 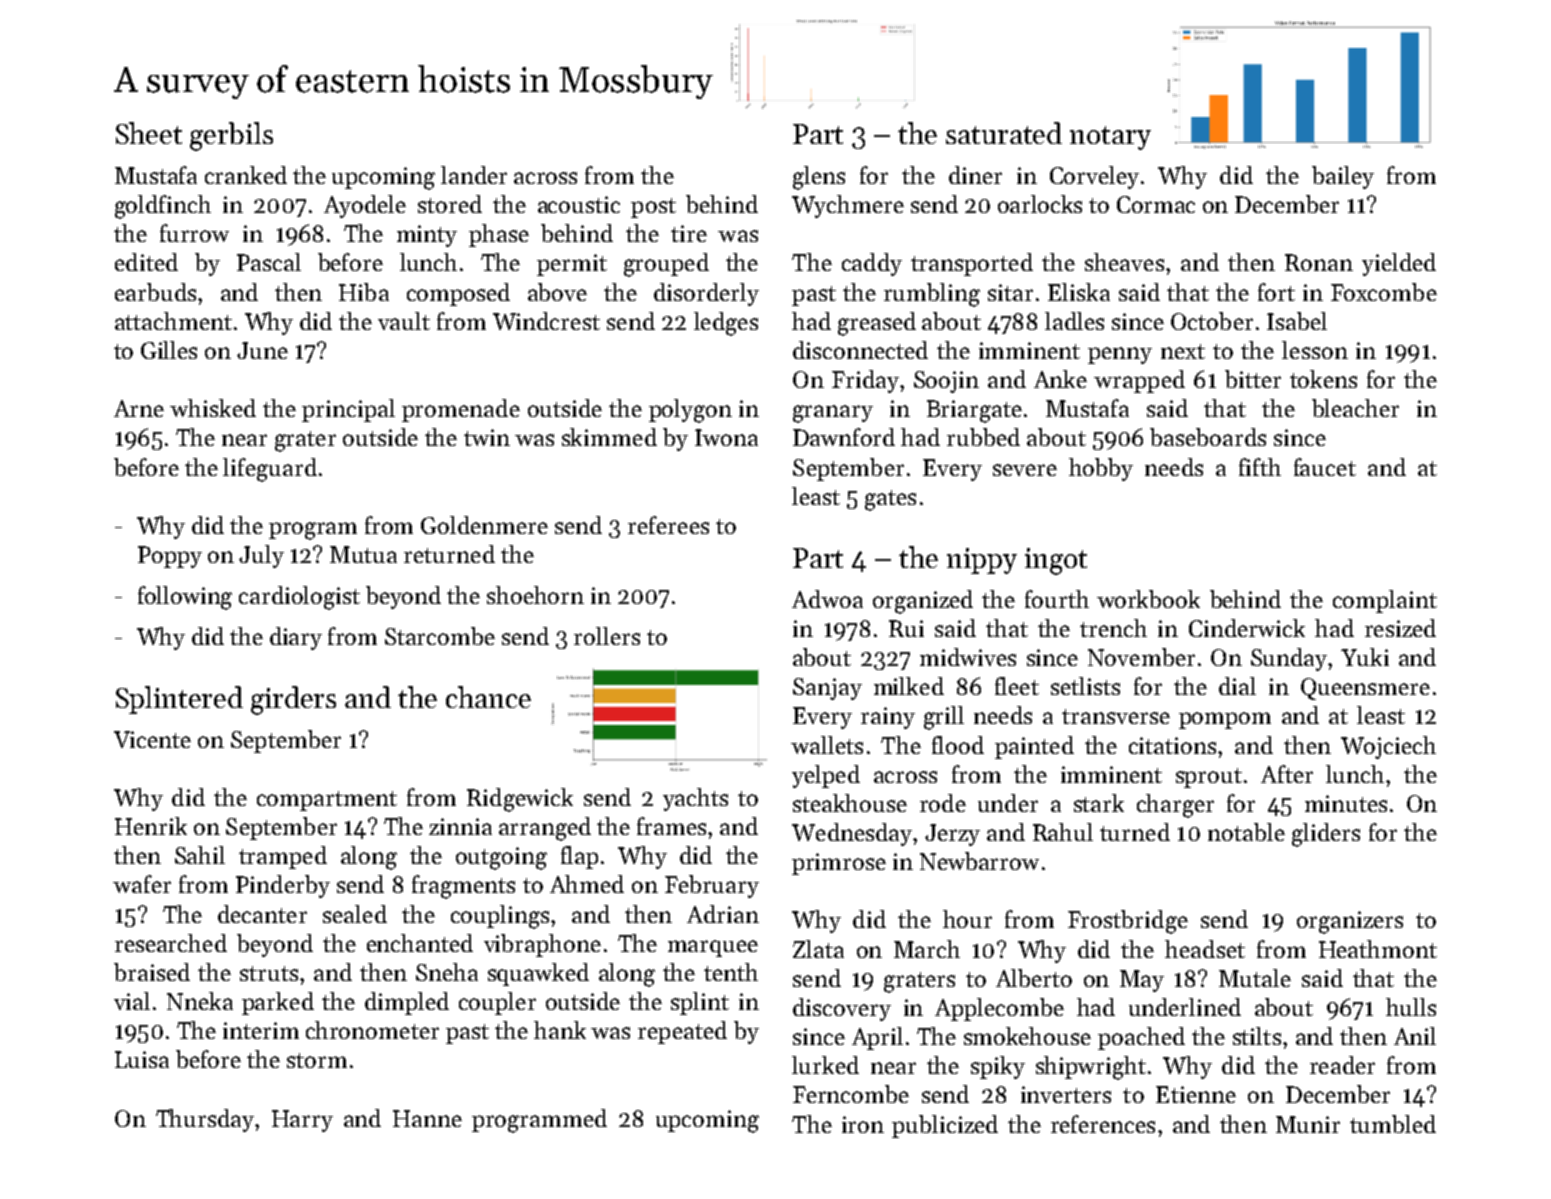 What do you see at coordinates (1343, 177) in the screenshot?
I see `bailey` at bounding box center [1343, 177].
